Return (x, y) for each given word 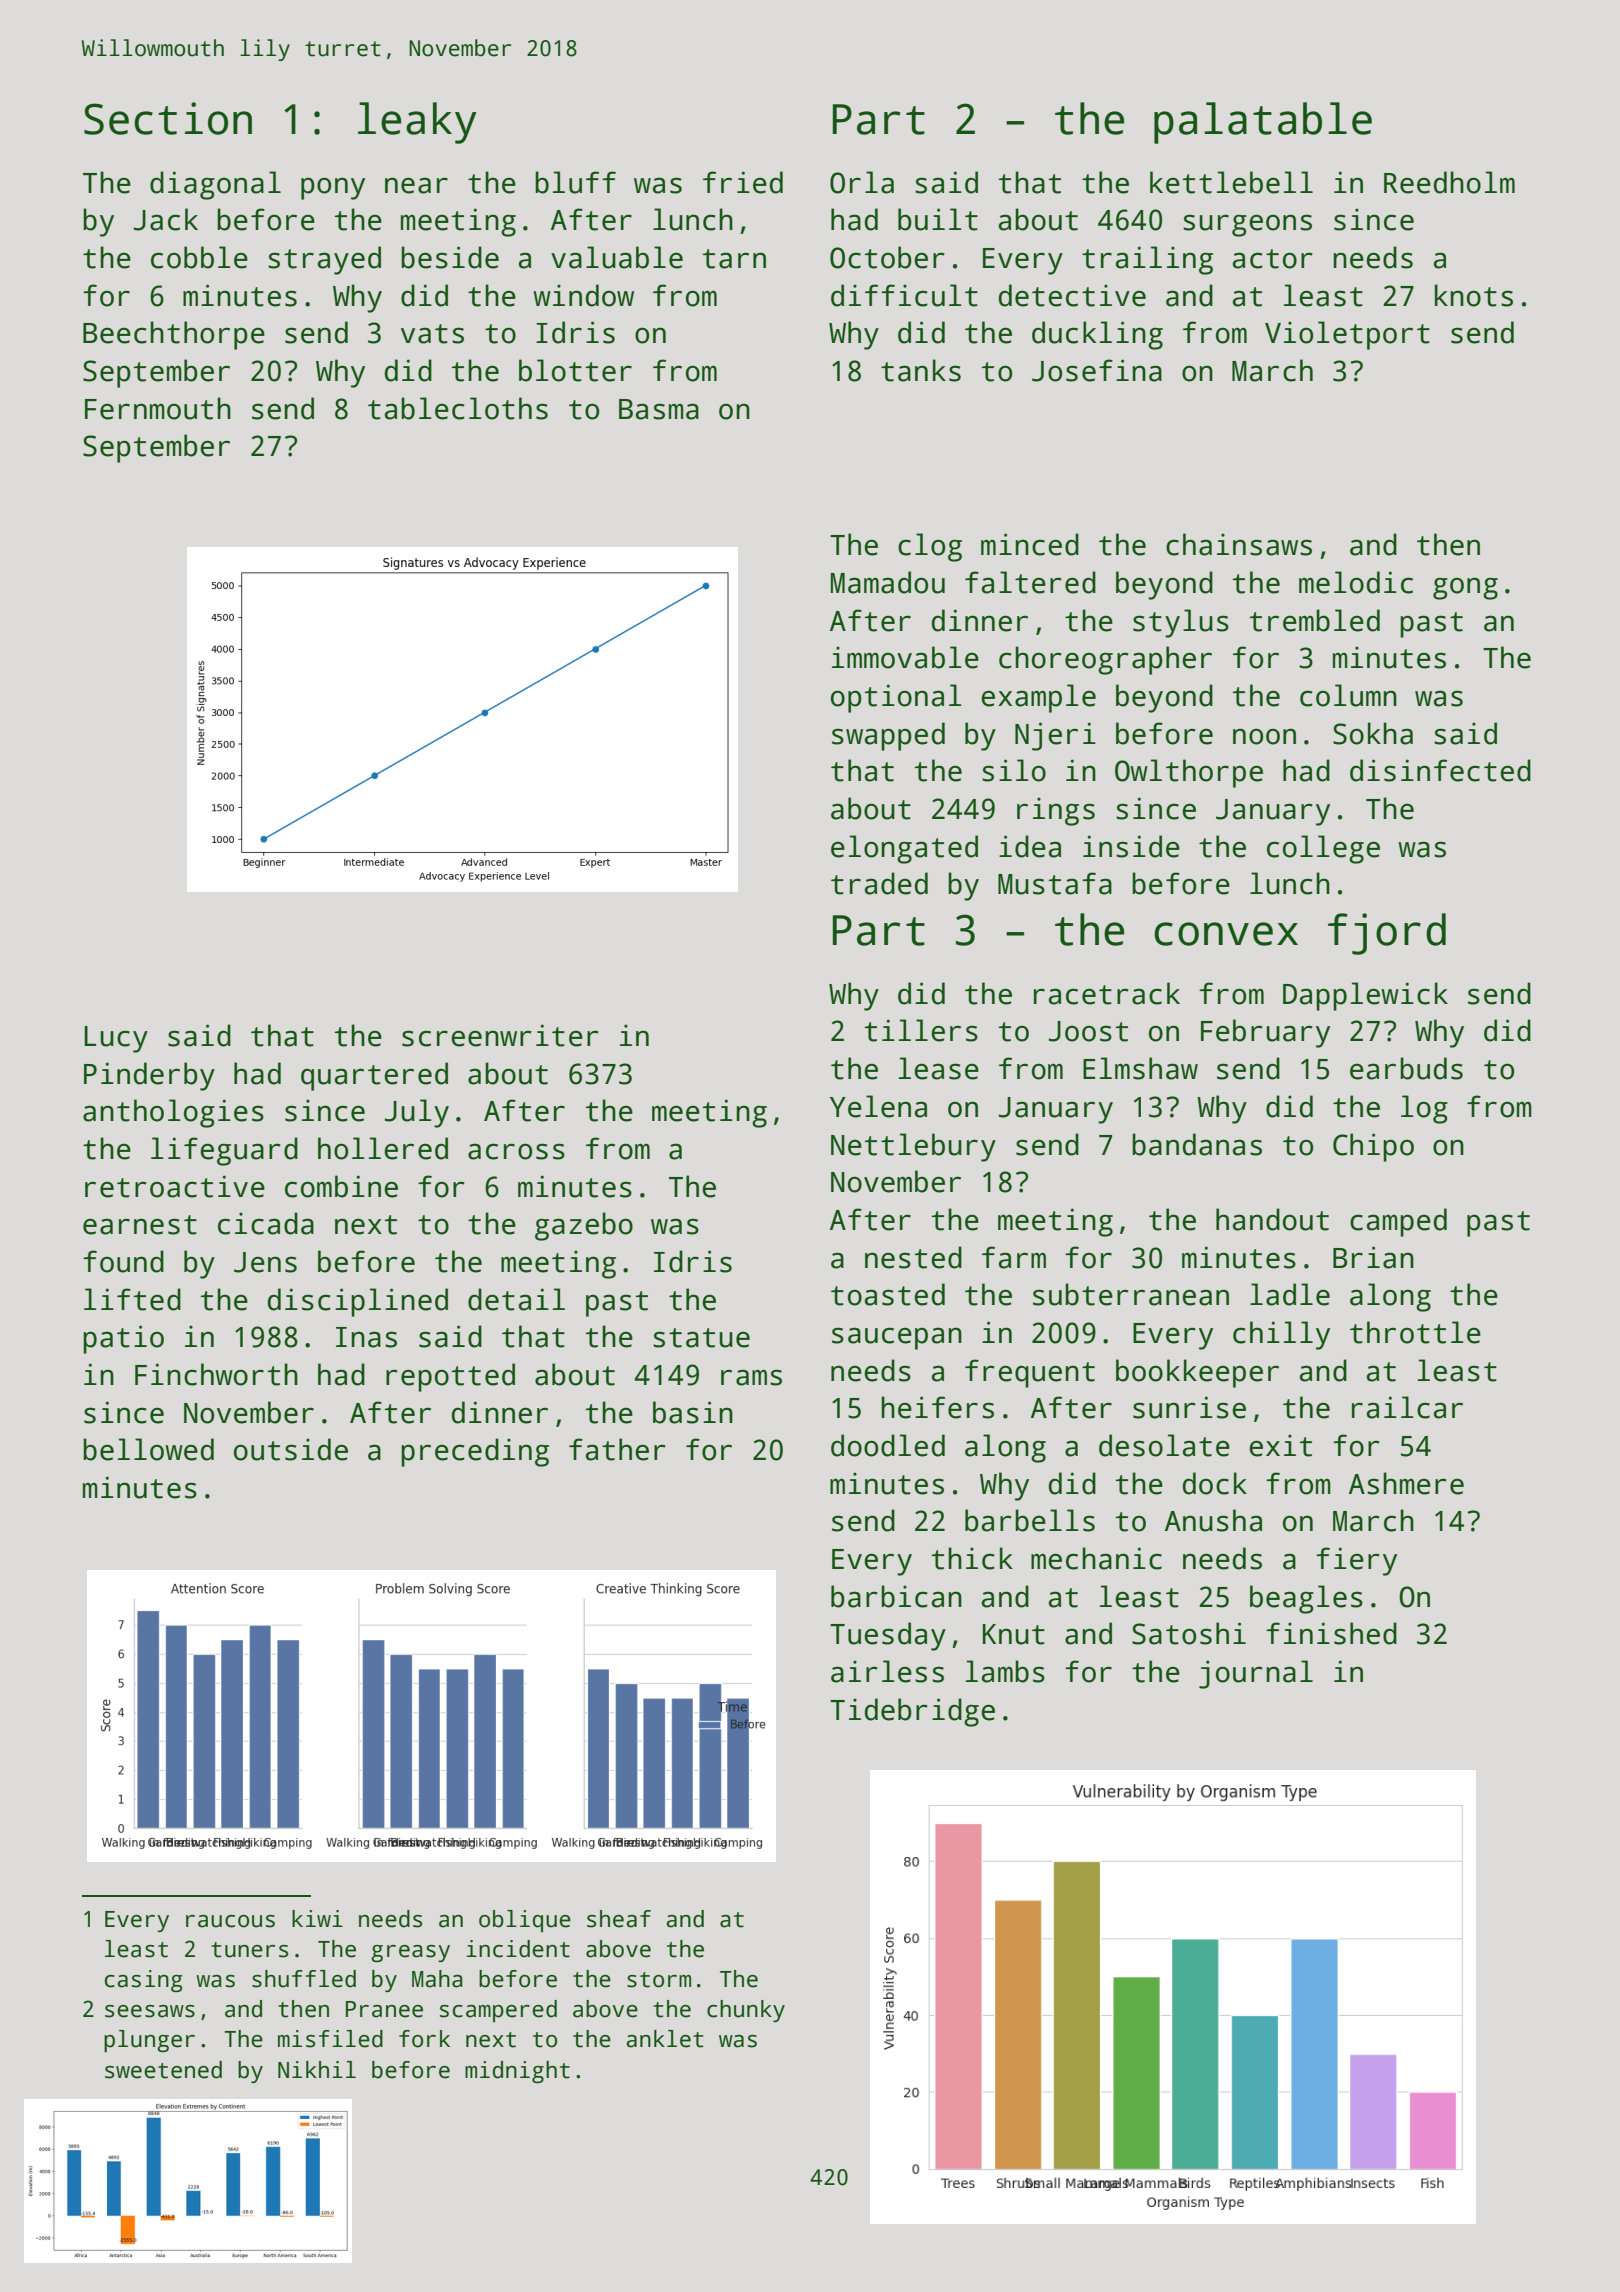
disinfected (1440, 770)
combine (341, 1186)
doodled (888, 1445)
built (938, 219)
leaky (417, 123)
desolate (1164, 1445)
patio (123, 1339)
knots (1474, 295)
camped (1398, 1222)
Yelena (878, 1106)
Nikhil (317, 2069)
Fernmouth (158, 408)
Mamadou (888, 582)
